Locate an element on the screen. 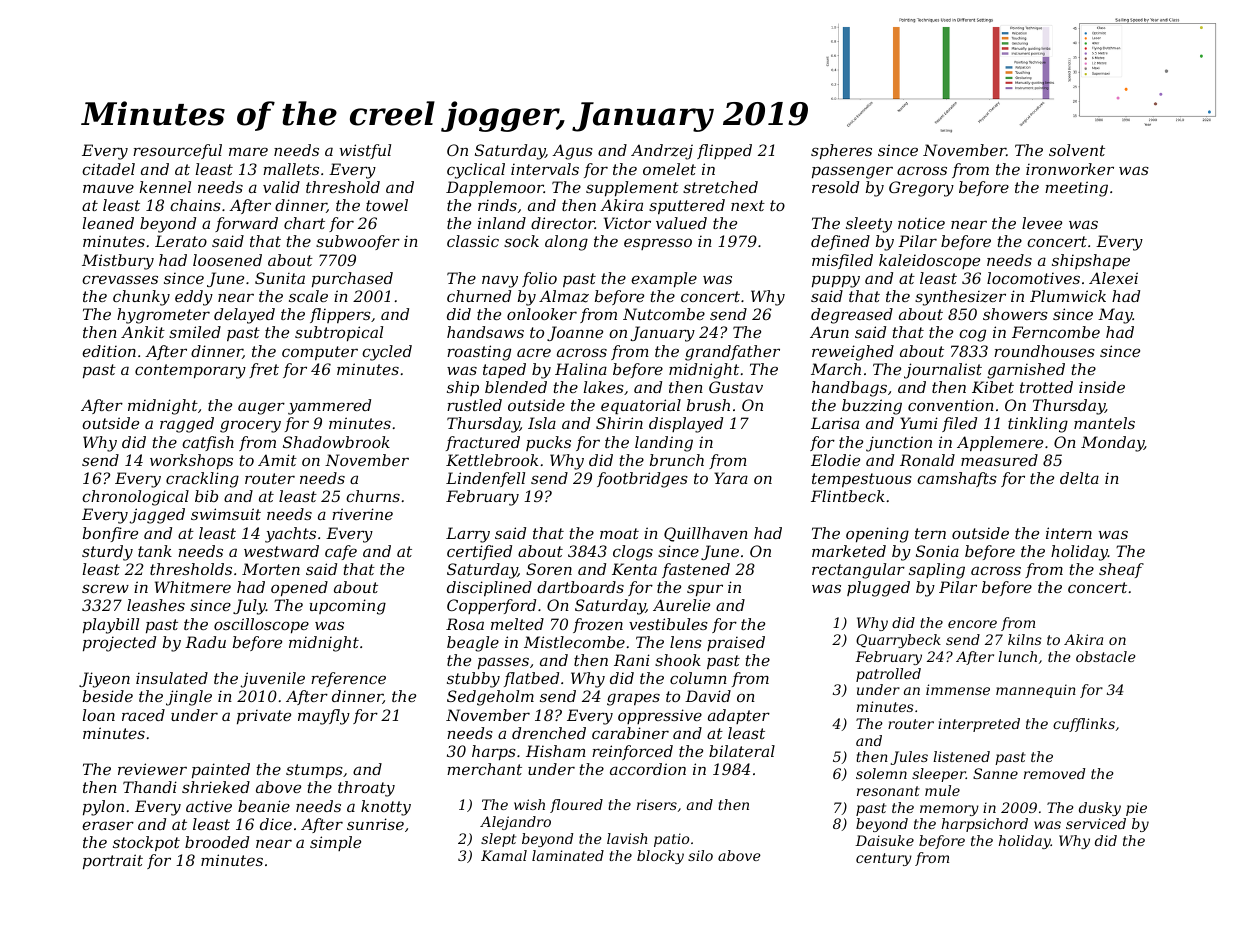 The height and width of the screenshot is (952, 1233). vestibules is located at coordinates (668, 624).
